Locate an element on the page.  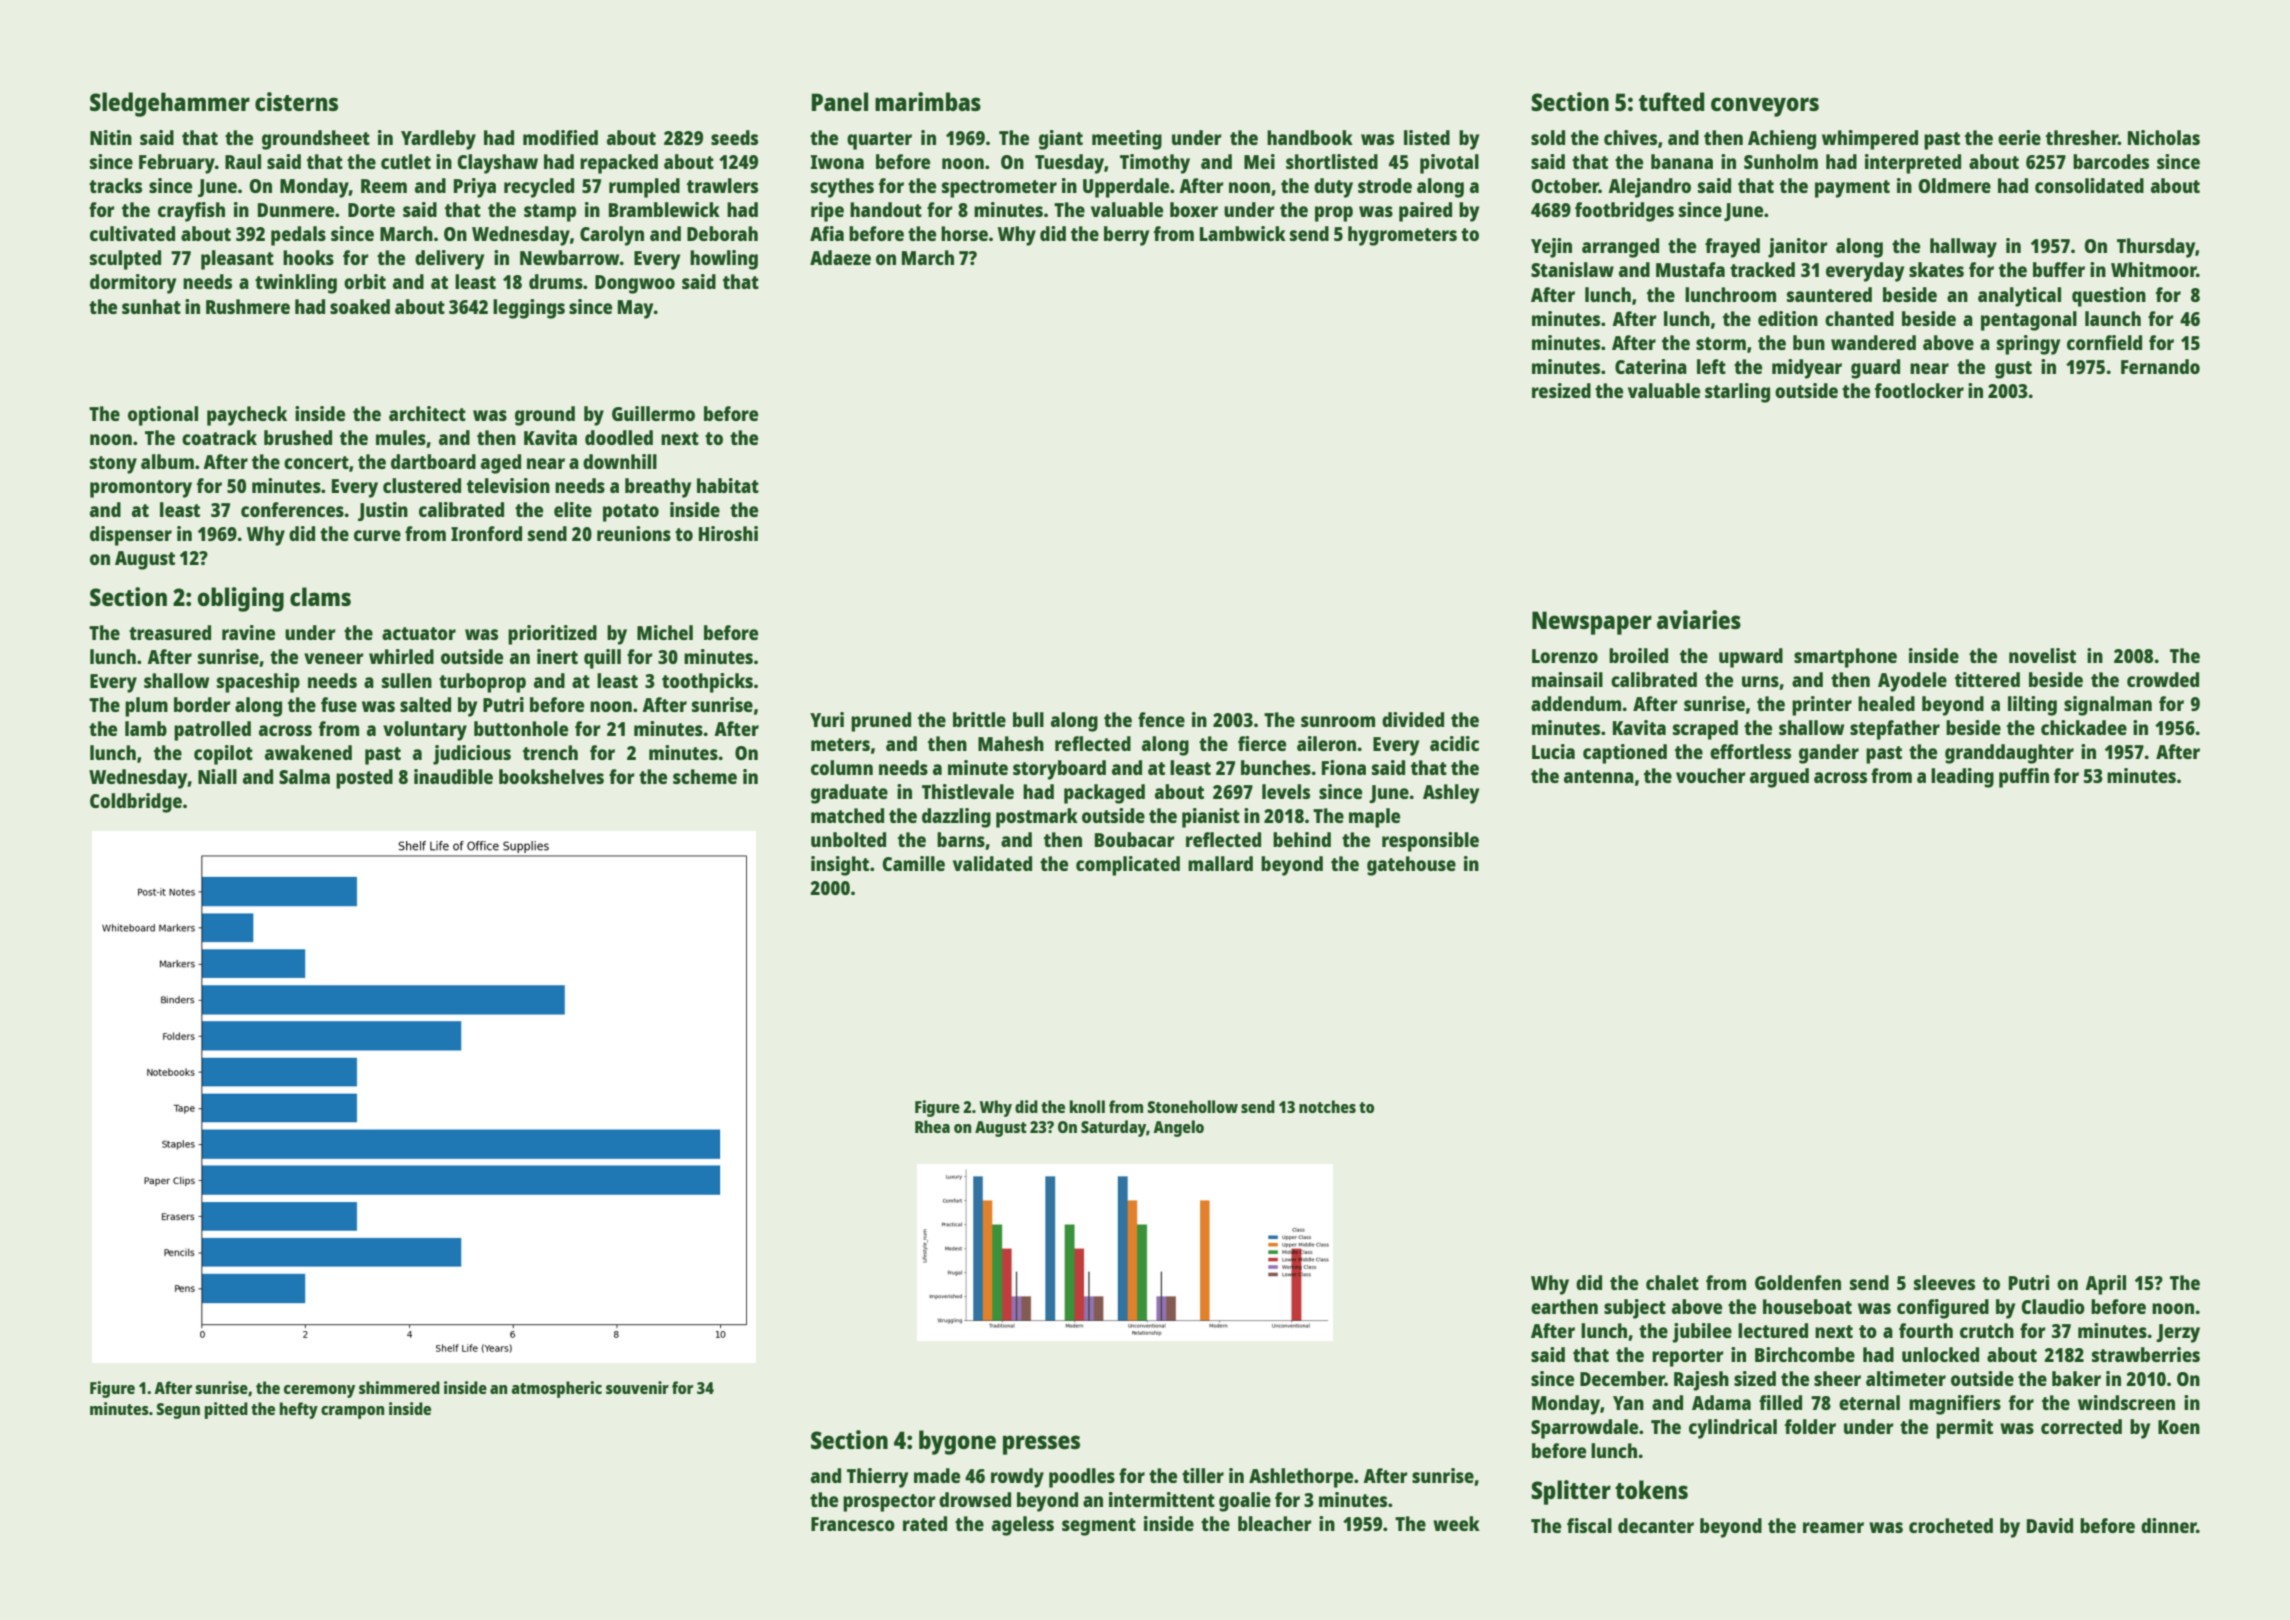
launch is located at coordinates (2113, 318).
